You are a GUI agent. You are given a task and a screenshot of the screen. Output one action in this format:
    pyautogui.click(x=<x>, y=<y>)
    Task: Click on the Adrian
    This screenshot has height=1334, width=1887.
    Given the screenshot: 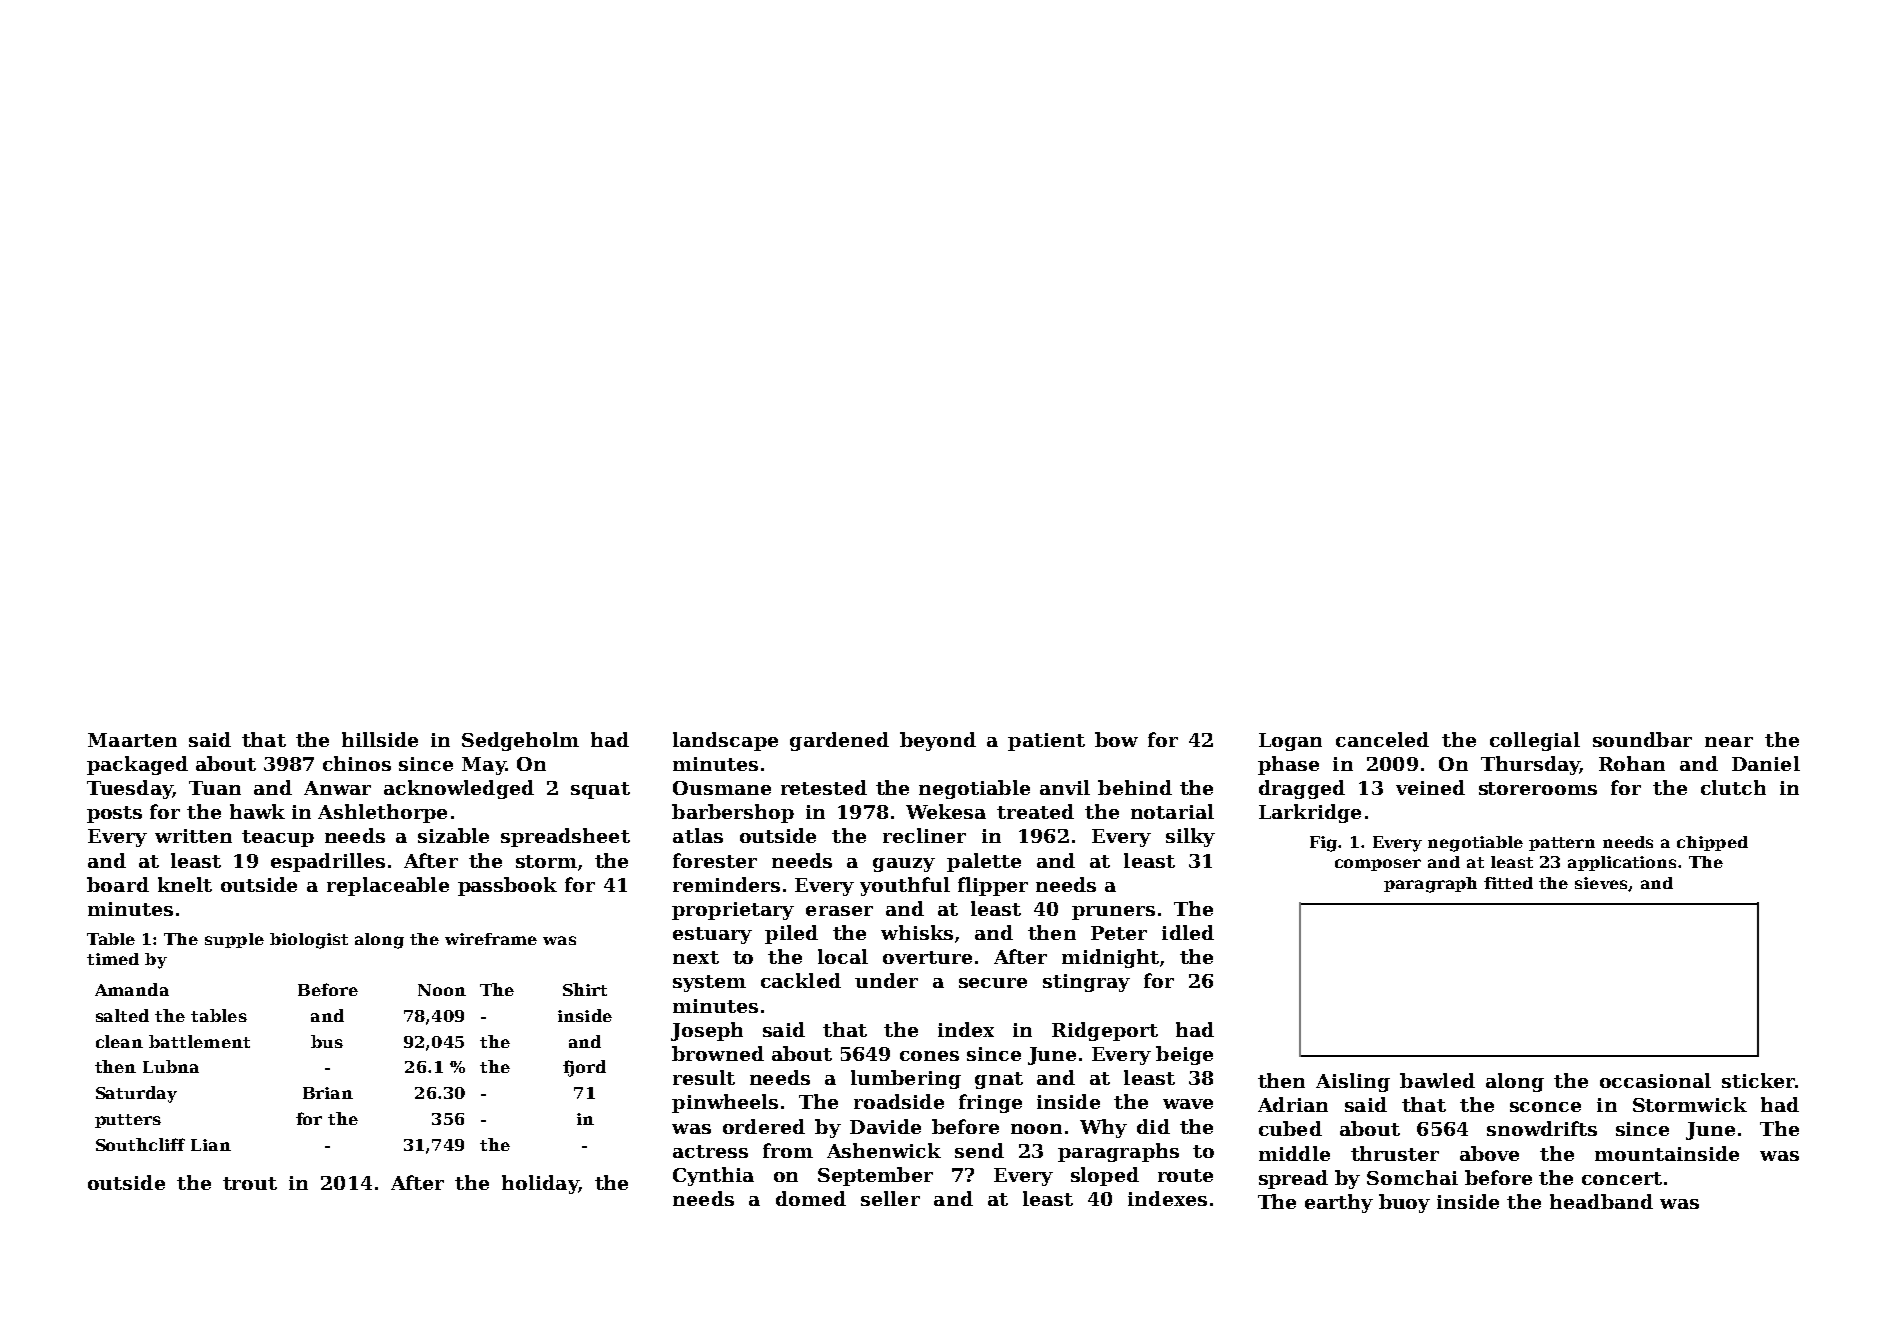 What is the action you would take?
    pyautogui.click(x=1293, y=1104)
